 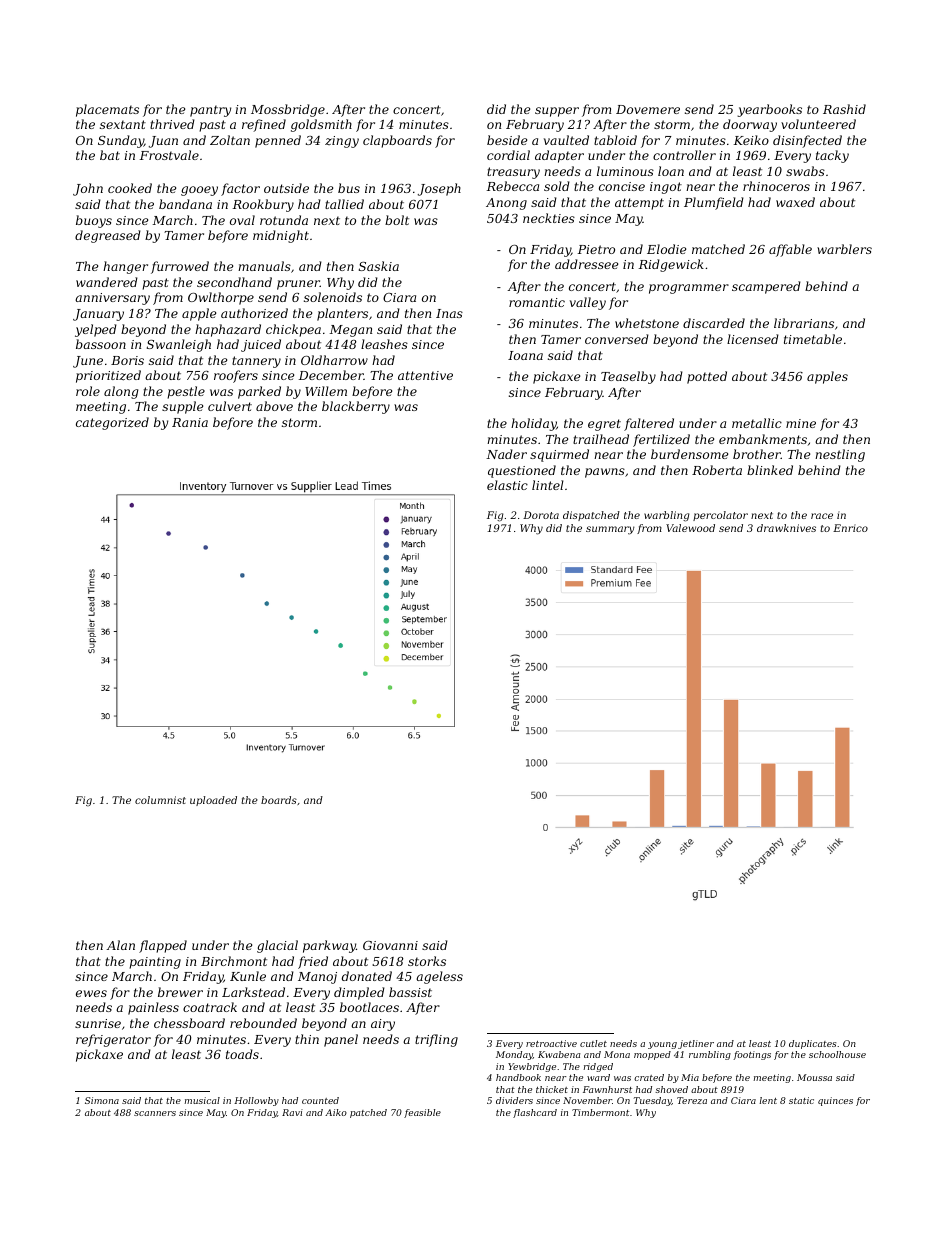 What do you see at coordinates (288, 110) in the image?
I see `Mossbridge` at bounding box center [288, 110].
